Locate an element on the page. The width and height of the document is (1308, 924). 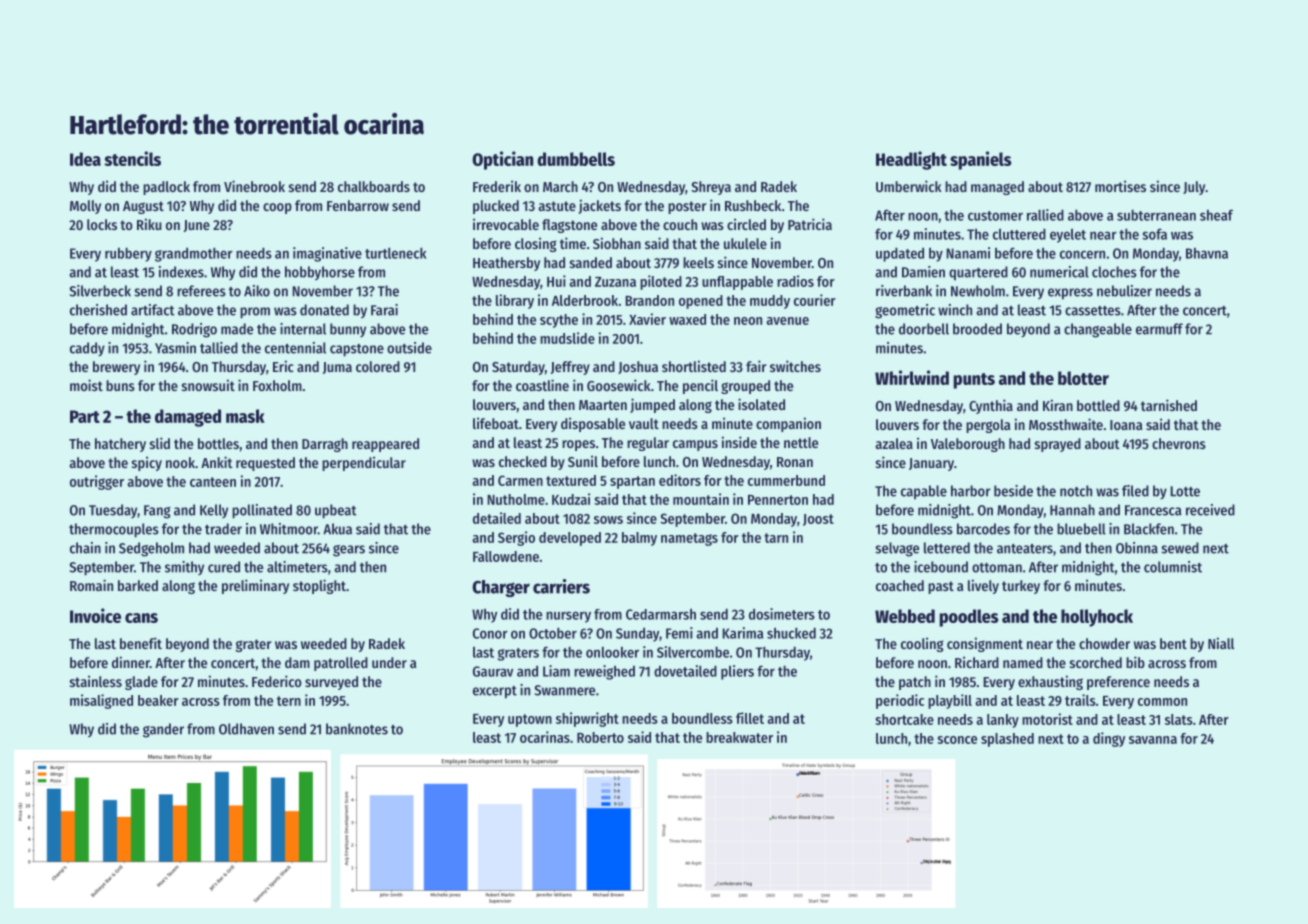
breakwater is located at coordinates (739, 737).
